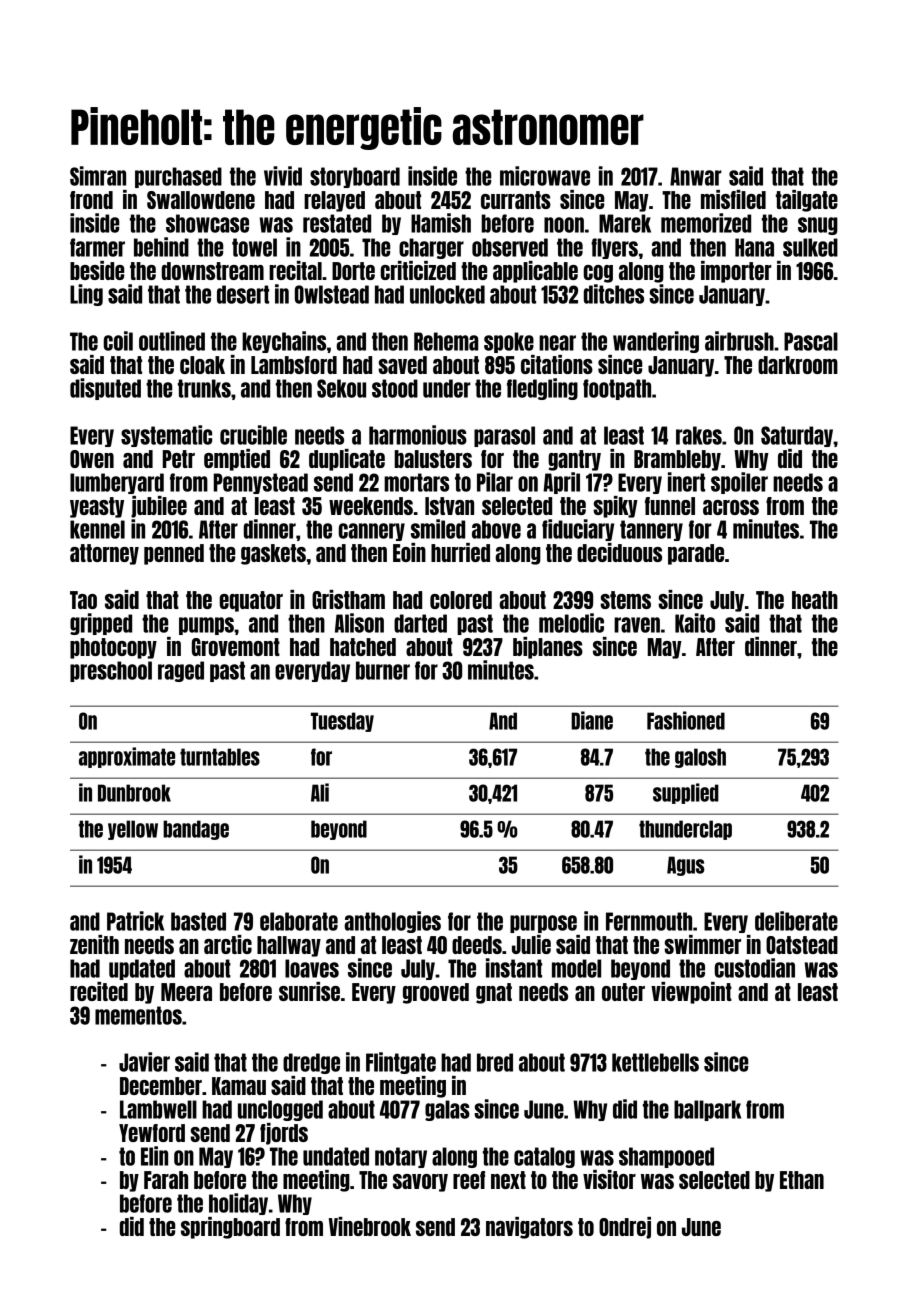 The height and width of the screenshot is (1316, 908). Describe the element at coordinates (617, 389) in the screenshot. I see `footpath` at that location.
